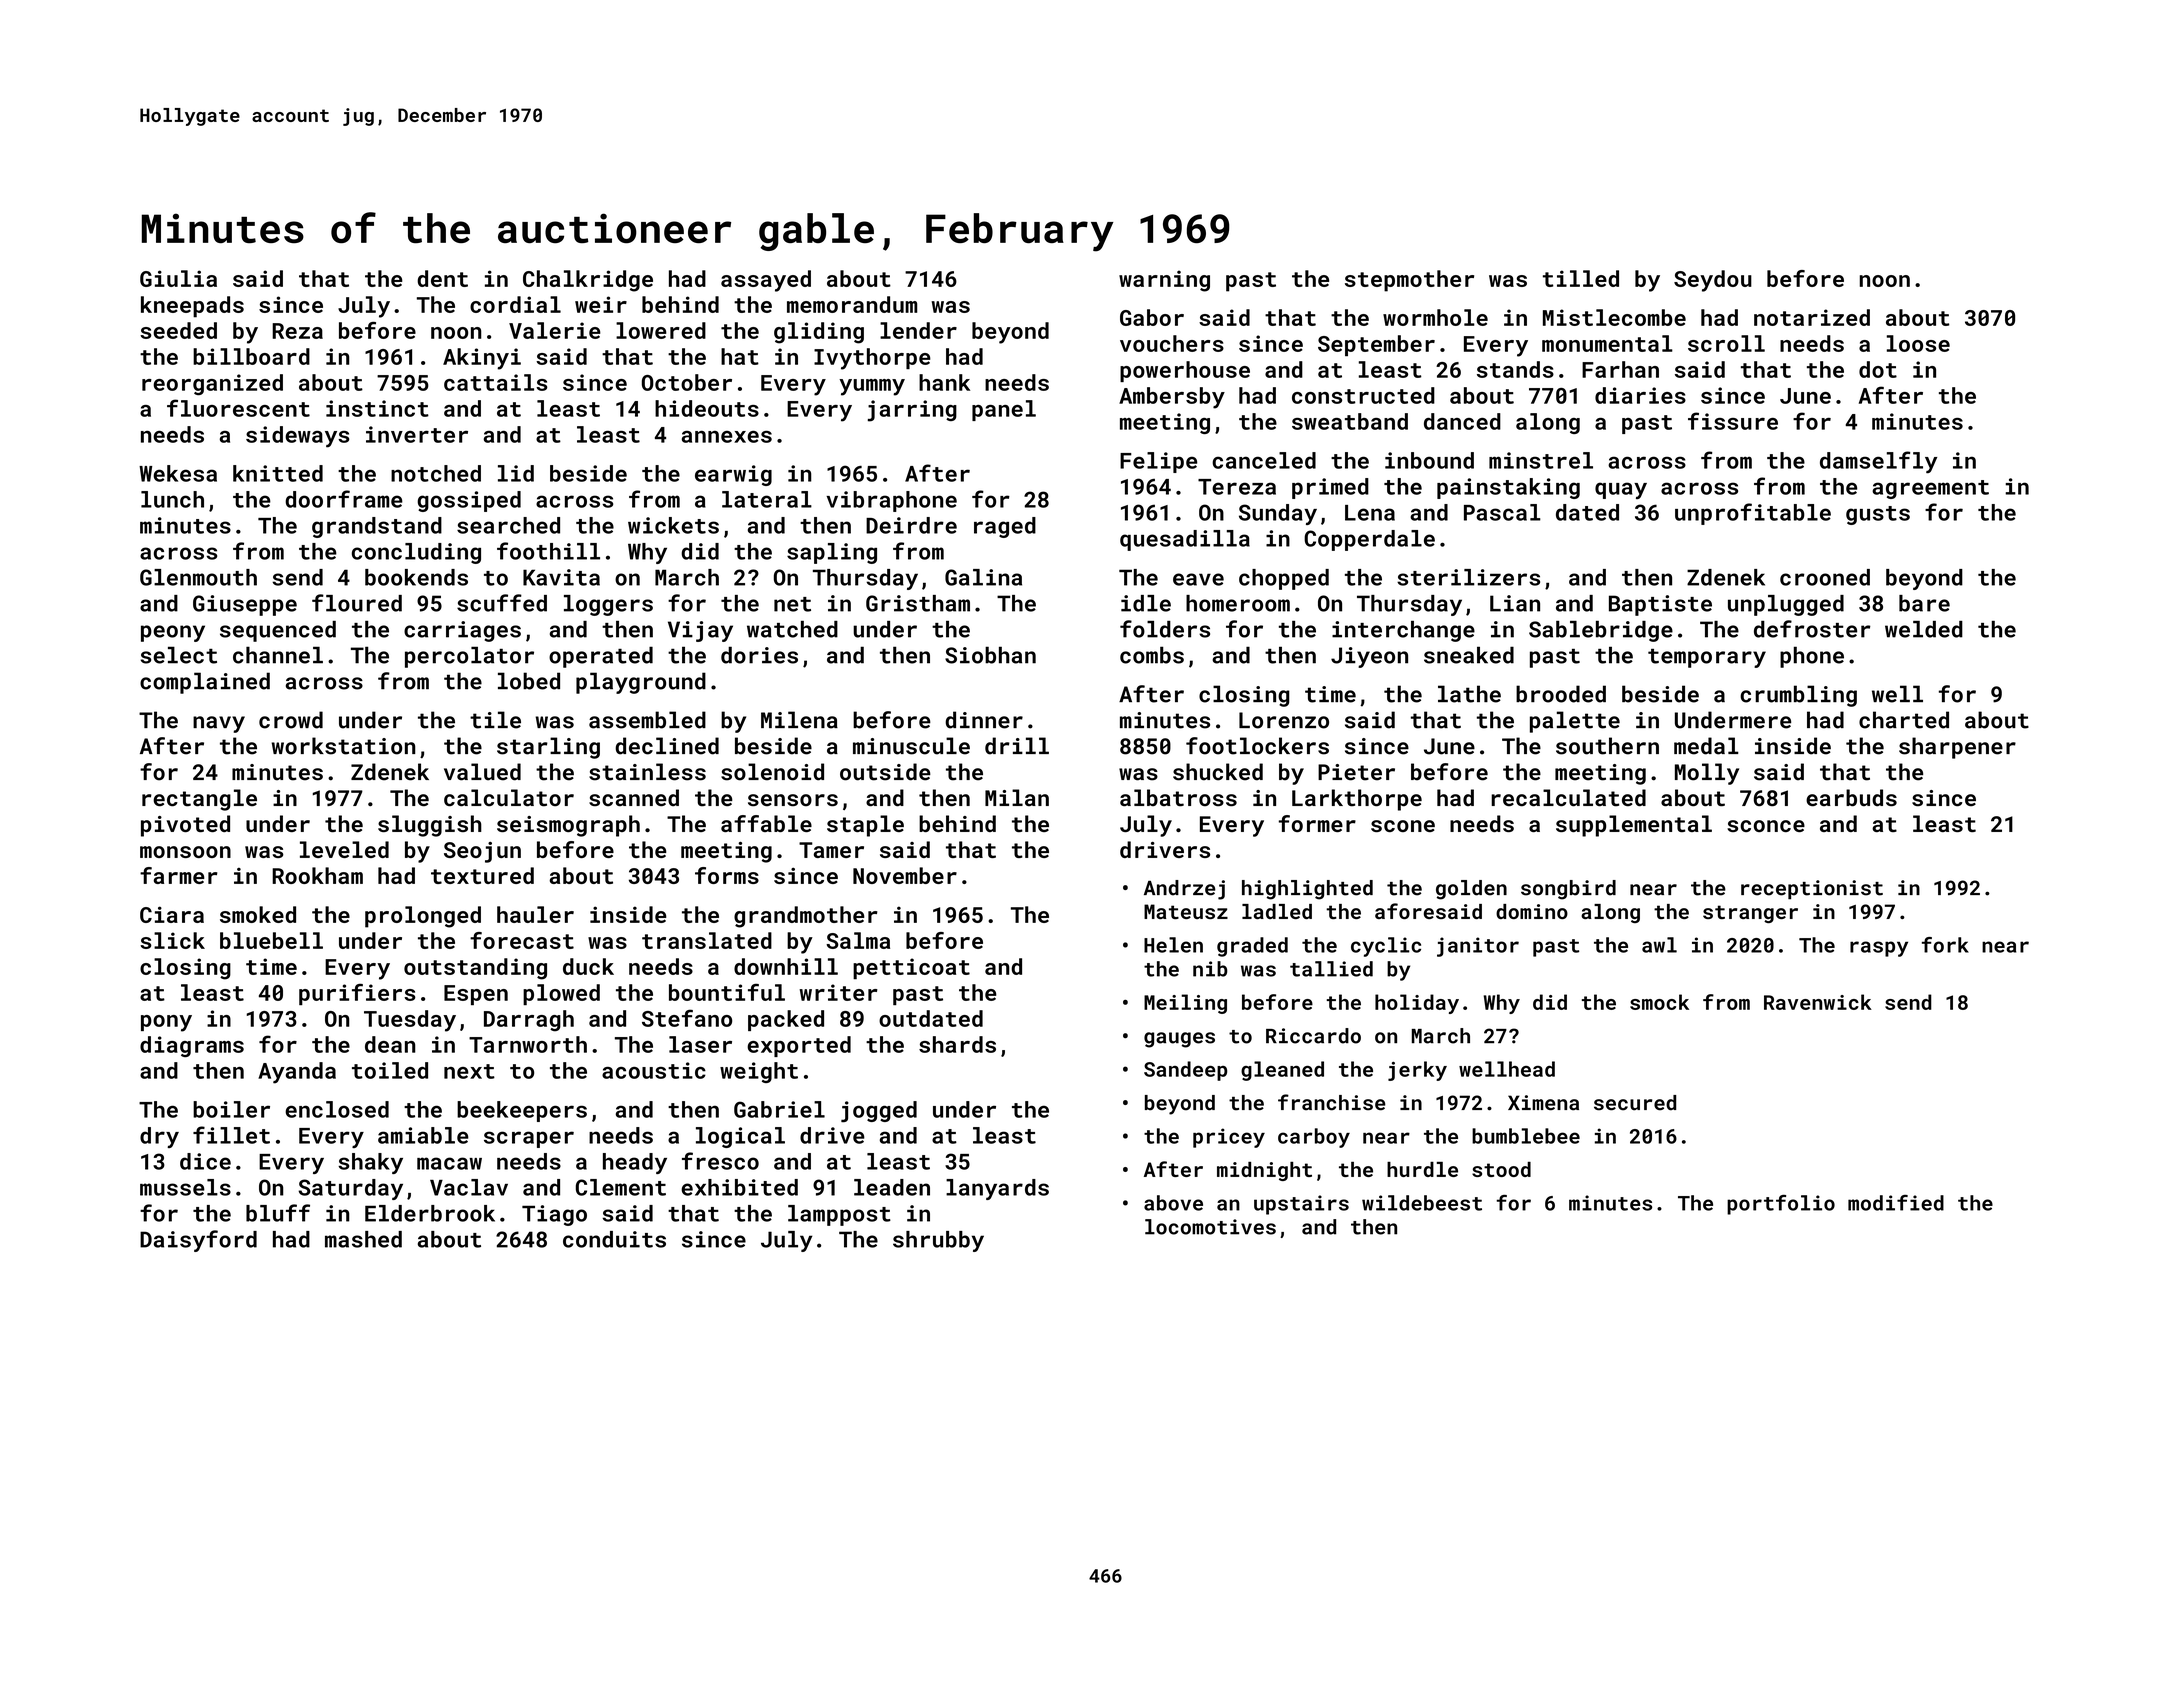 This image has height=1683, width=2178. Describe the element at coordinates (1812, 890) in the image. I see `receptionist` at that location.
